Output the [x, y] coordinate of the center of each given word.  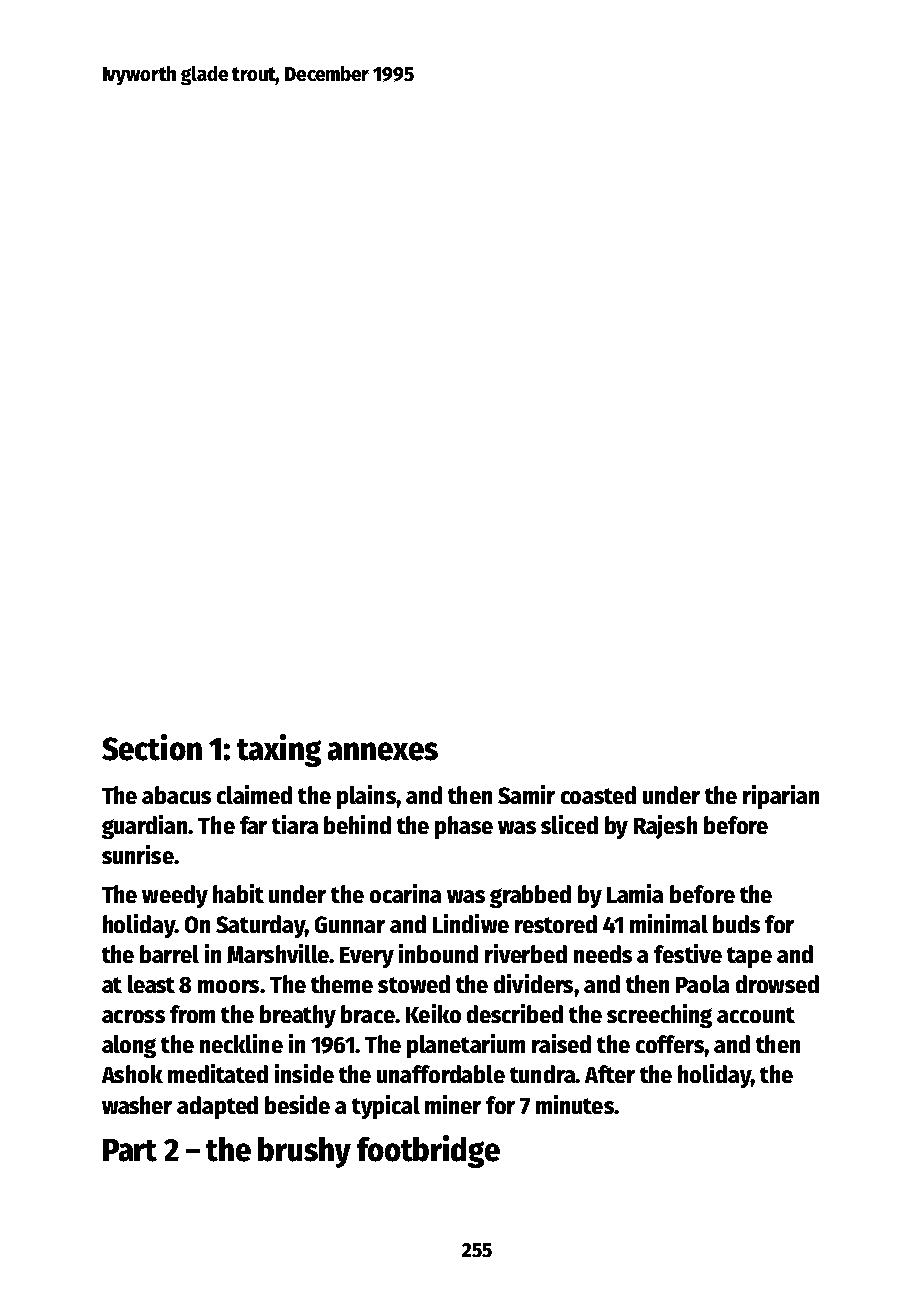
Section [152, 747]
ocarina [405, 893]
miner [453, 1104]
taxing [279, 750]
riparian [781, 797]
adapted [217, 1107]
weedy [175, 896]
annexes [383, 751]
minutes [575, 1104]
